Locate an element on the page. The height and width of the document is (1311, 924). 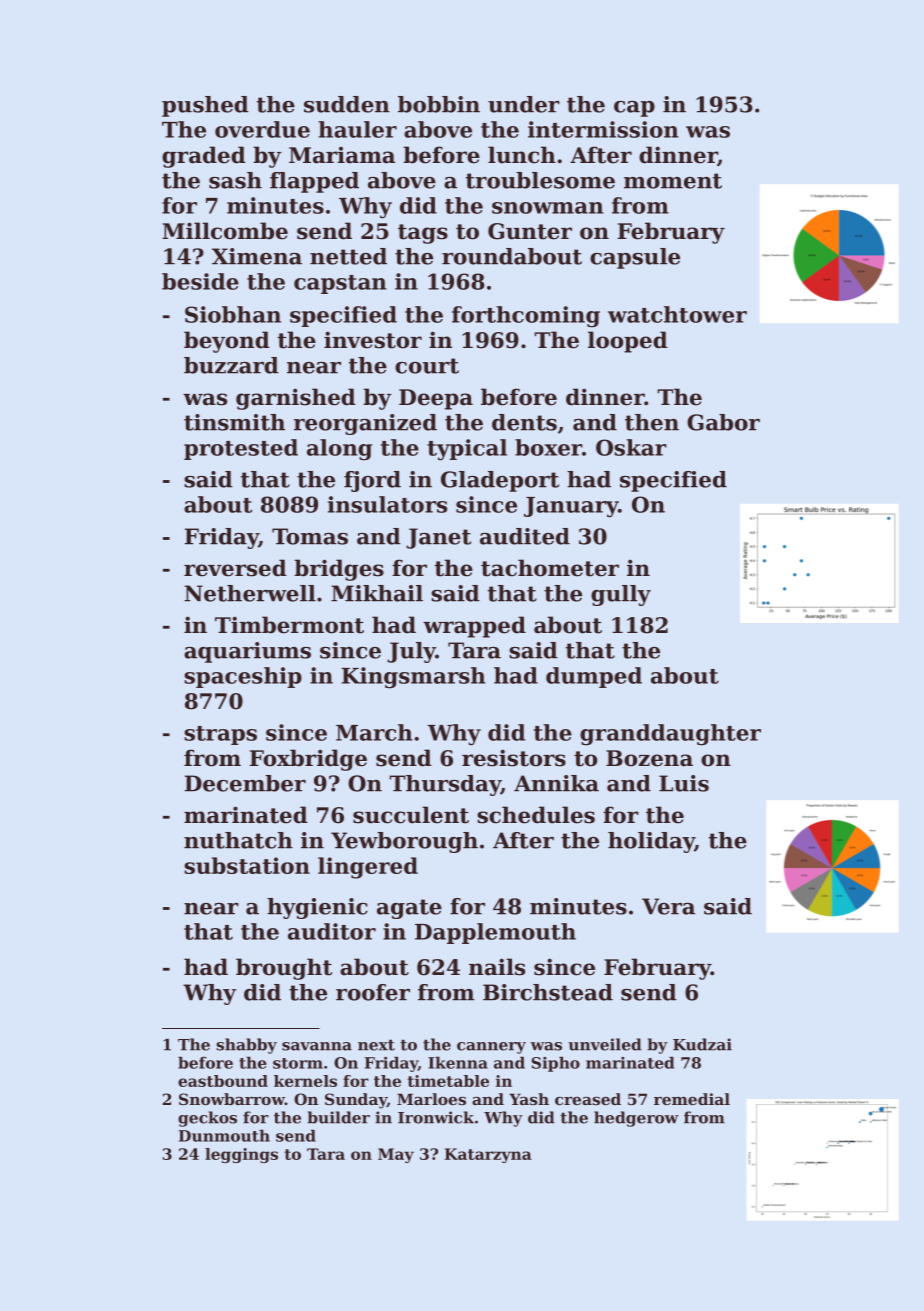
intermission is located at coordinates (603, 129).
